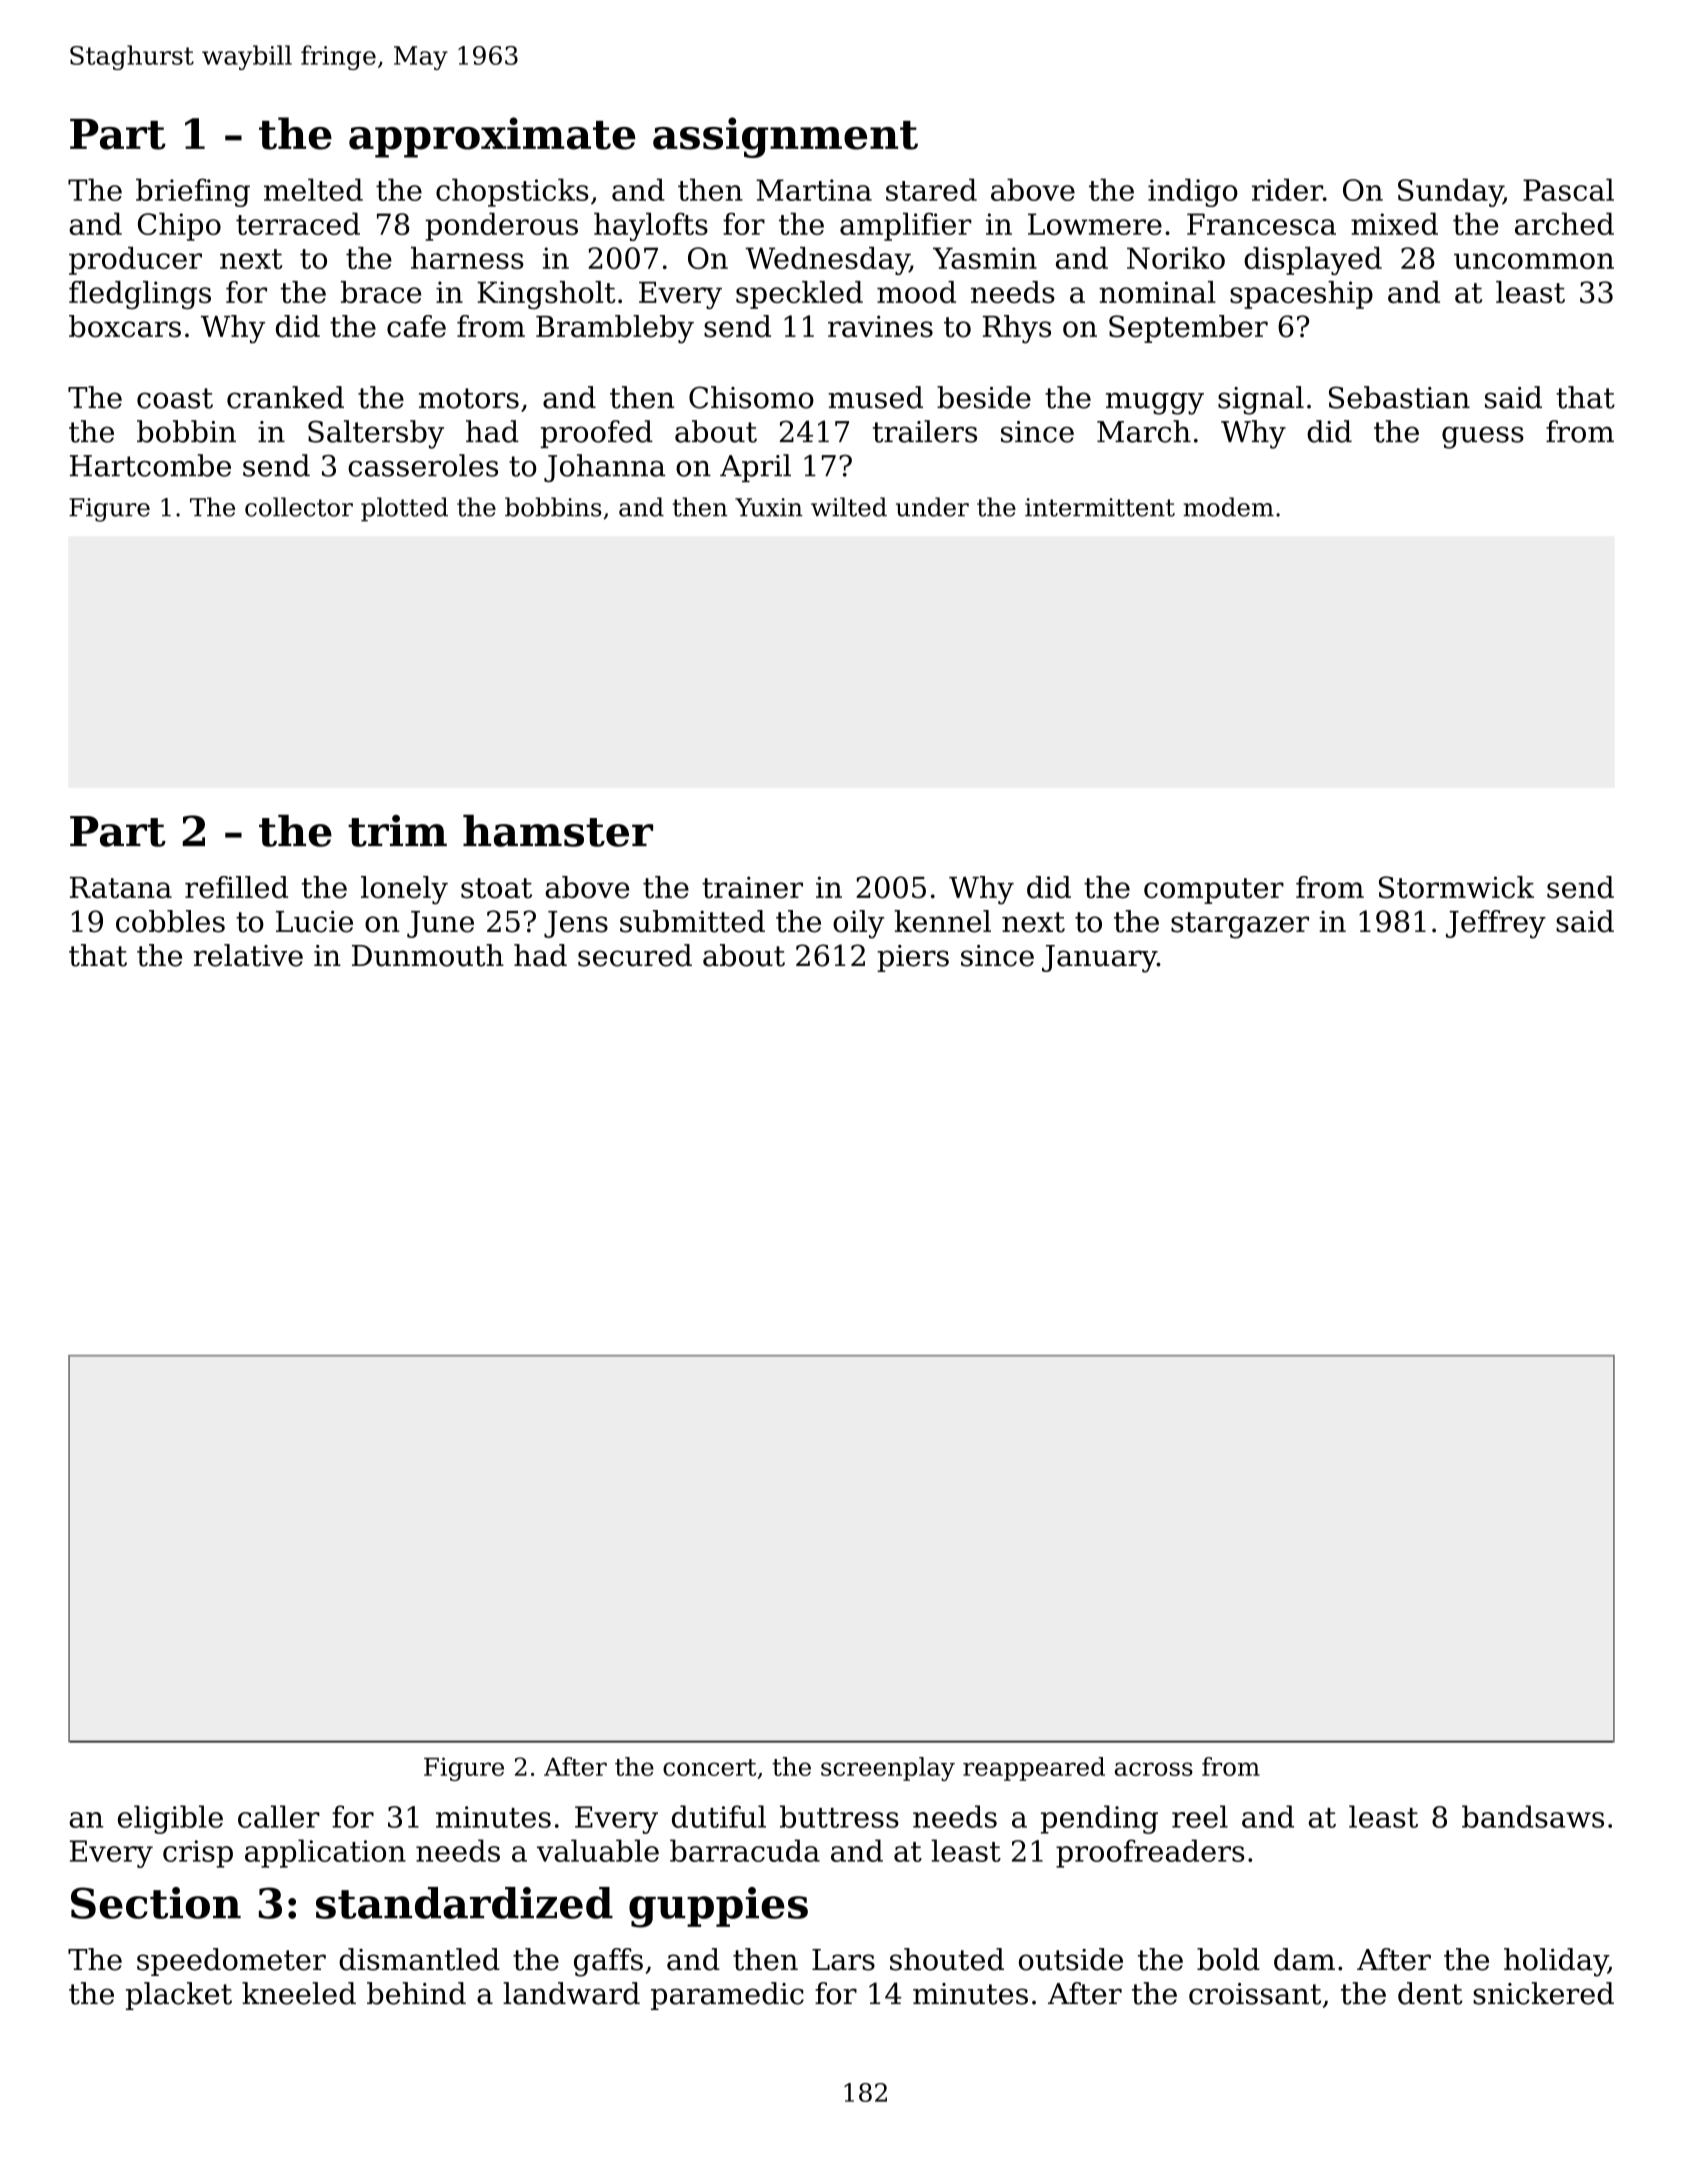 This image has width=1683, height=2178. I want to click on Pascal, so click(1568, 189).
